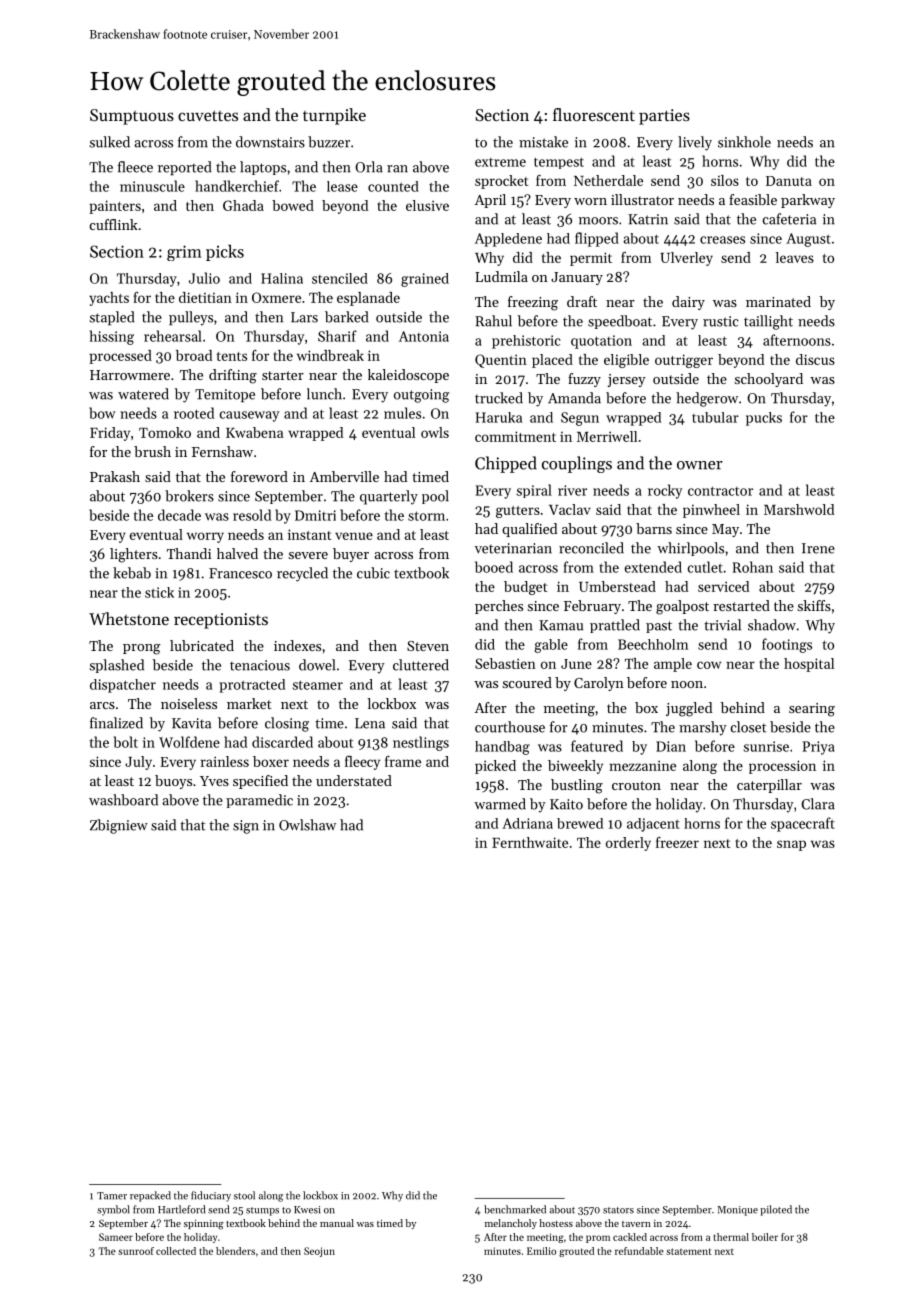  I want to click on turnpike, so click(334, 116).
